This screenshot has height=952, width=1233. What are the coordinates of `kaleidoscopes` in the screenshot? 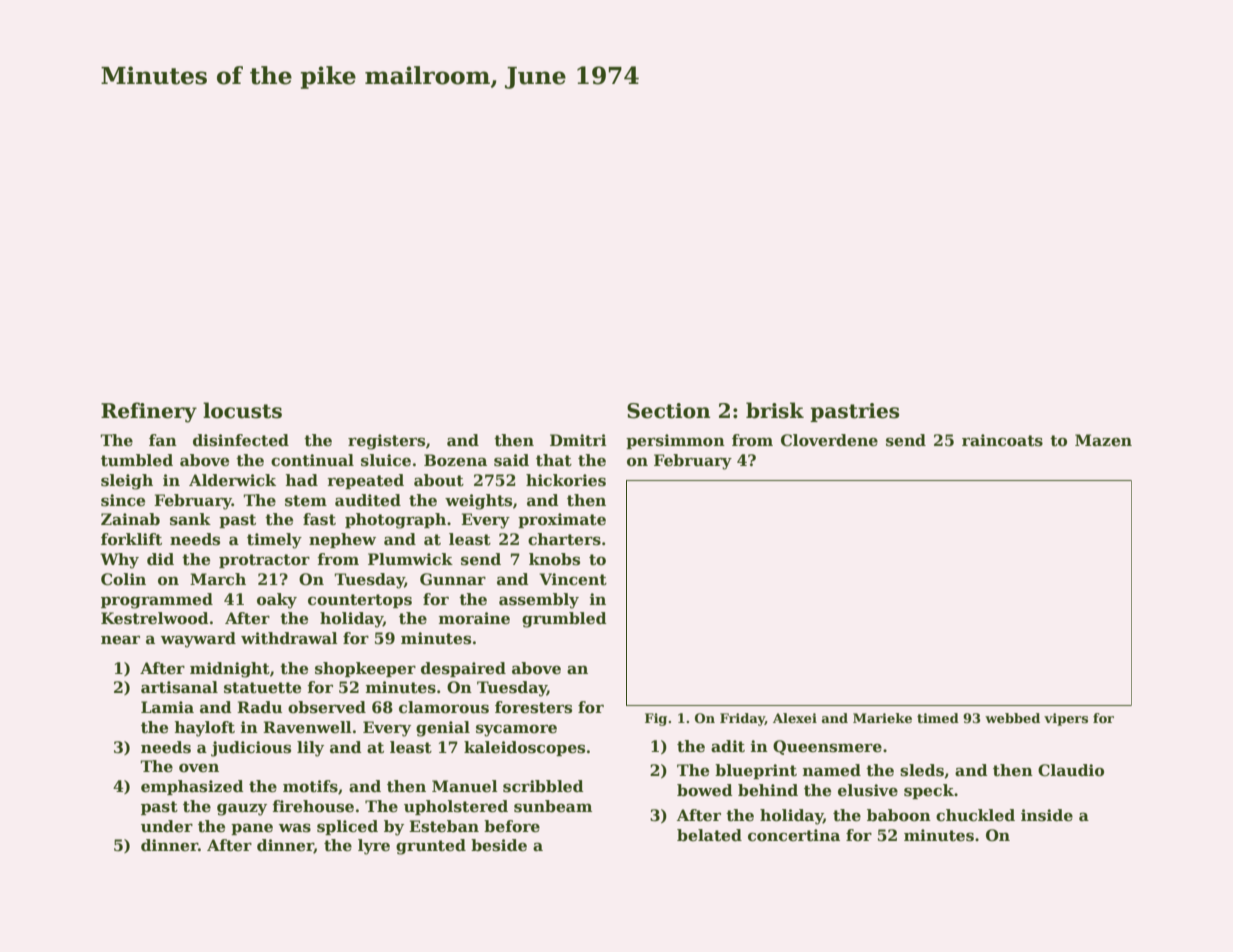 It's located at (524, 748).
